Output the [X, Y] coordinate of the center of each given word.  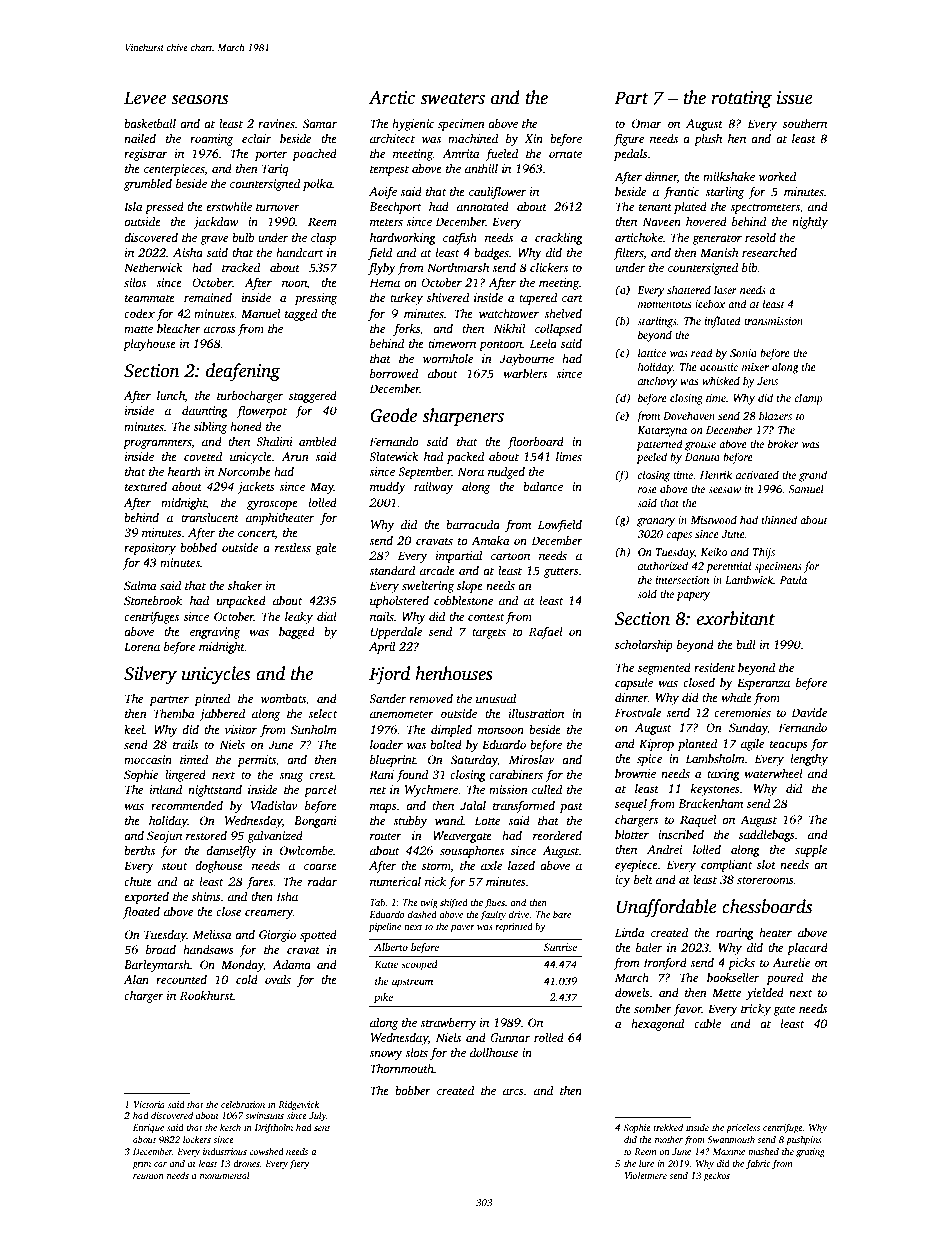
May [322, 488]
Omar [647, 123]
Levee [145, 98]
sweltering [428, 587]
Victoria [149, 1104]
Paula [793, 579]
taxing [723, 775]
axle [491, 865]
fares [260, 882]
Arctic [391, 98]
